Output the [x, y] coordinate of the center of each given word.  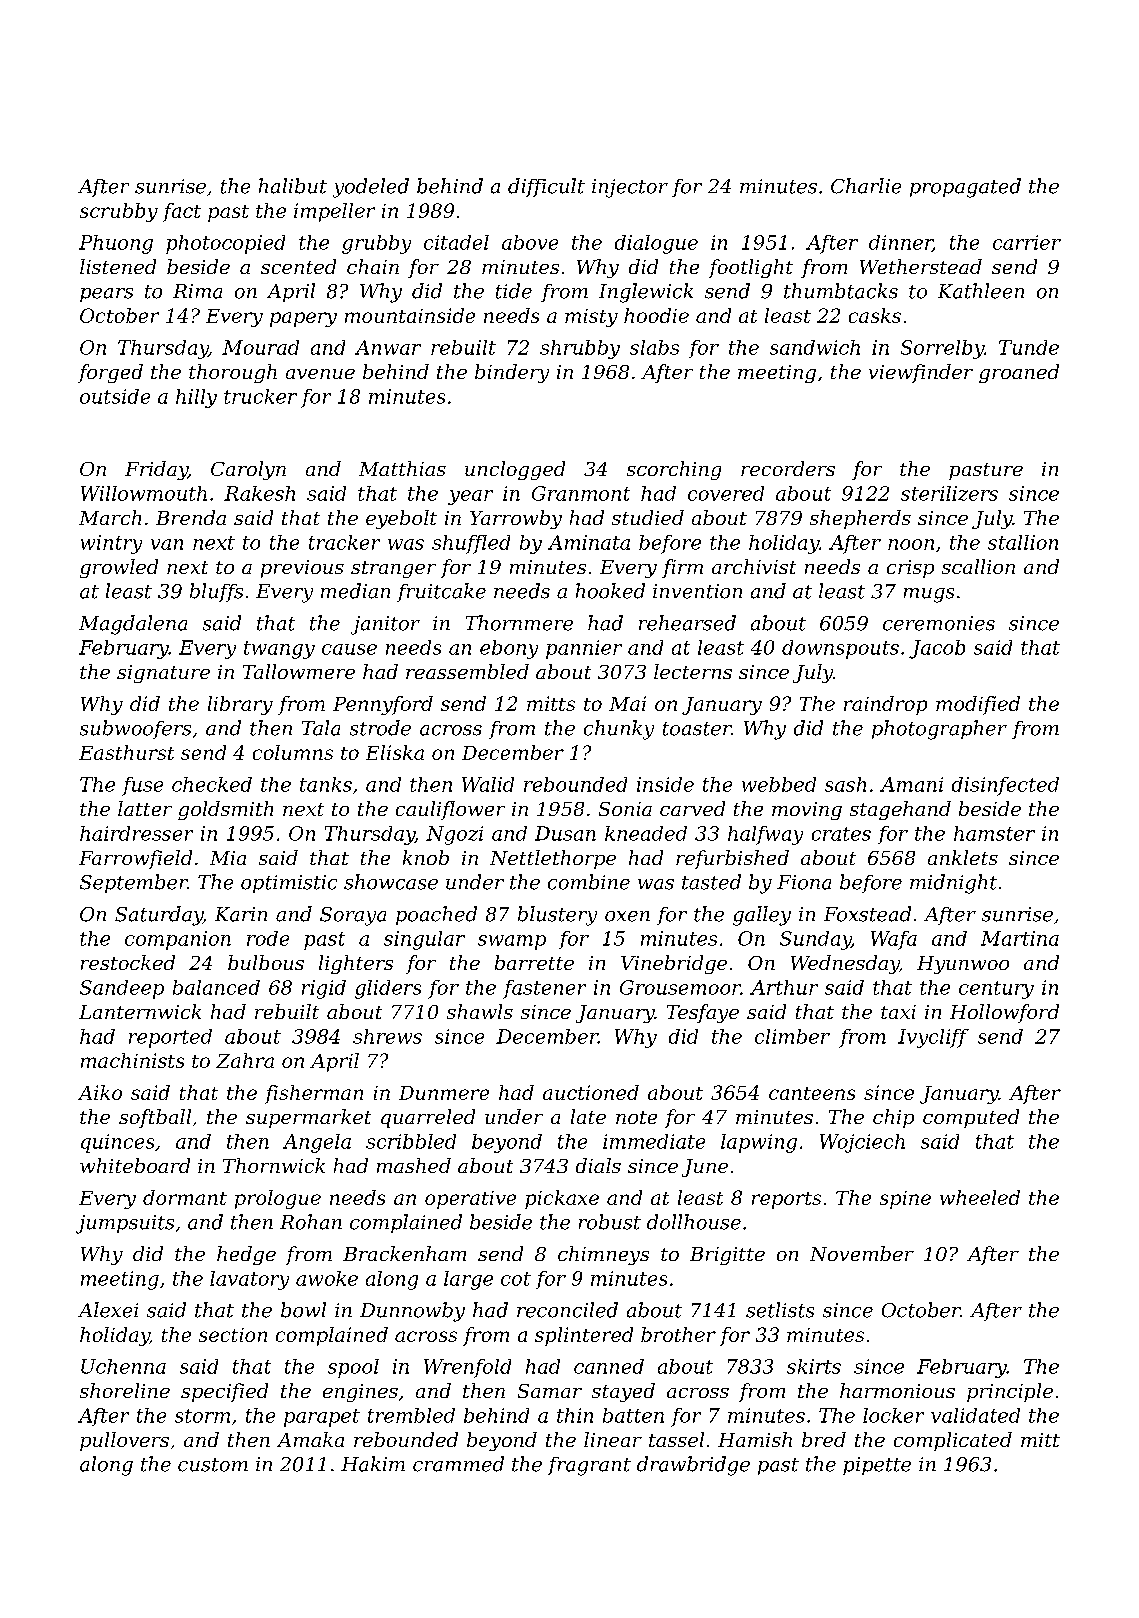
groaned [1019, 373]
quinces [117, 1143]
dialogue [656, 244]
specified [224, 1392]
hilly [196, 398]
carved [692, 808]
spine [905, 1200]
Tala [321, 728]
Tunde [1029, 347]
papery [303, 319]
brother [678, 1334]
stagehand [900, 810]
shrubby [580, 349]
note [636, 1117]
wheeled [980, 1197]
